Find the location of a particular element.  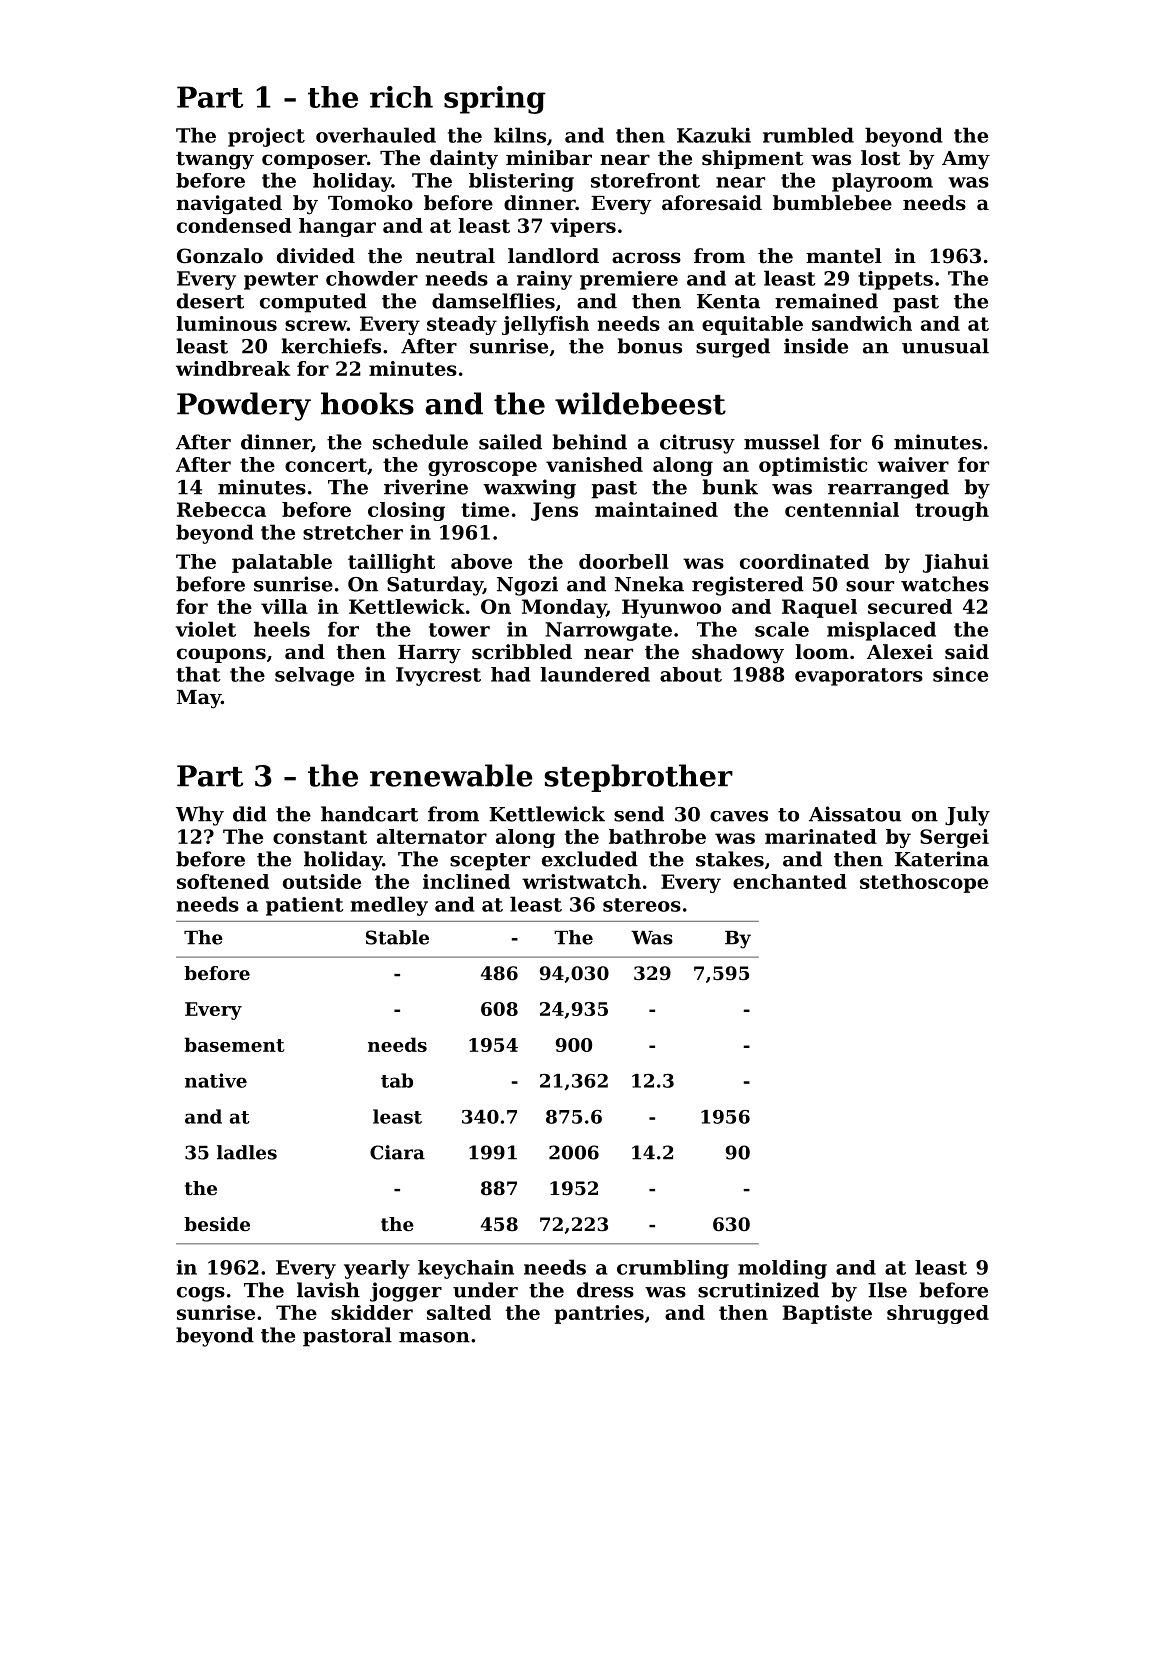

shrugged is located at coordinates (938, 1314).
